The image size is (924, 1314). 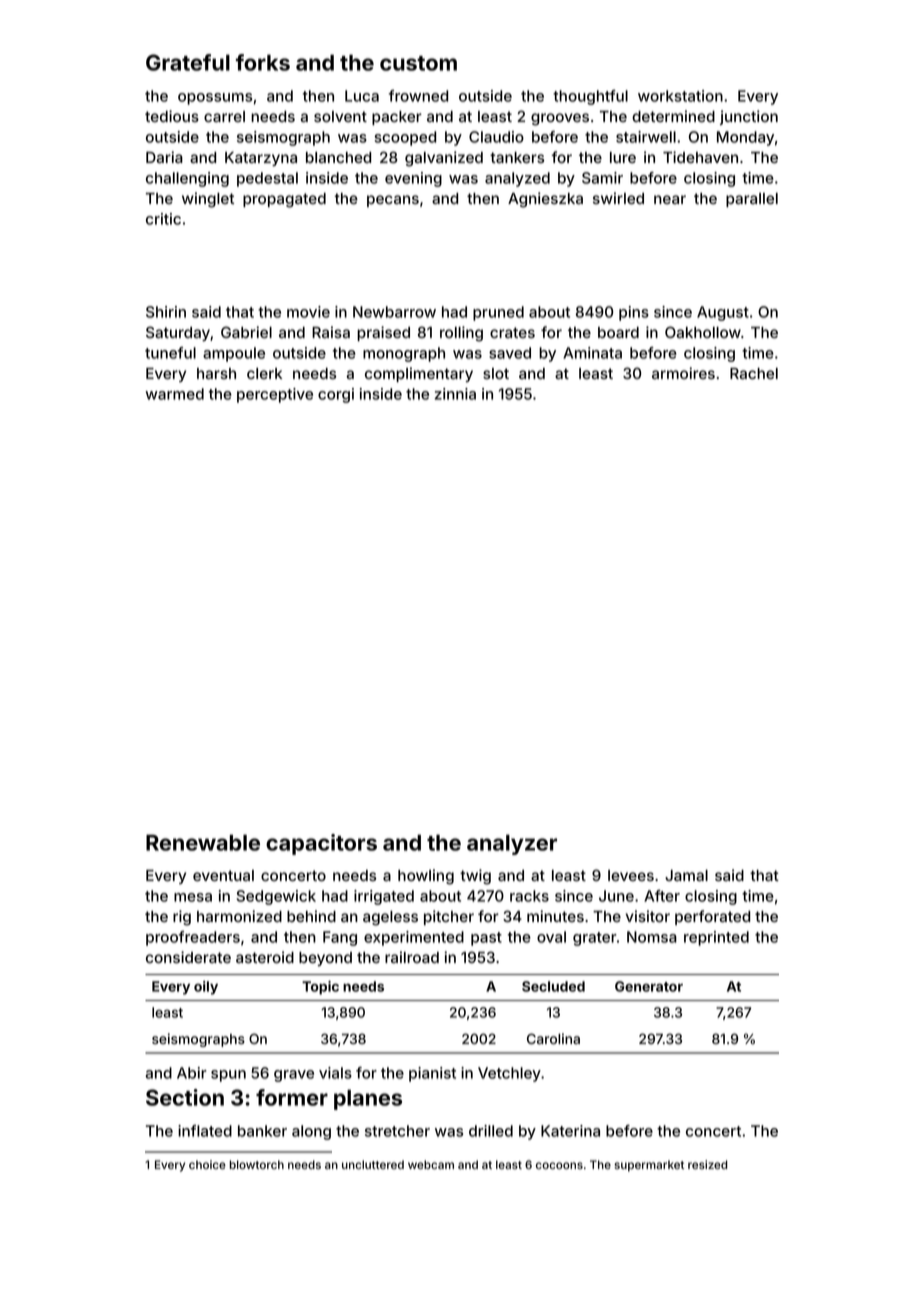 What do you see at coordinates (174, 394) in the page?
I see `warmed` at bounding box center [174, 394].
